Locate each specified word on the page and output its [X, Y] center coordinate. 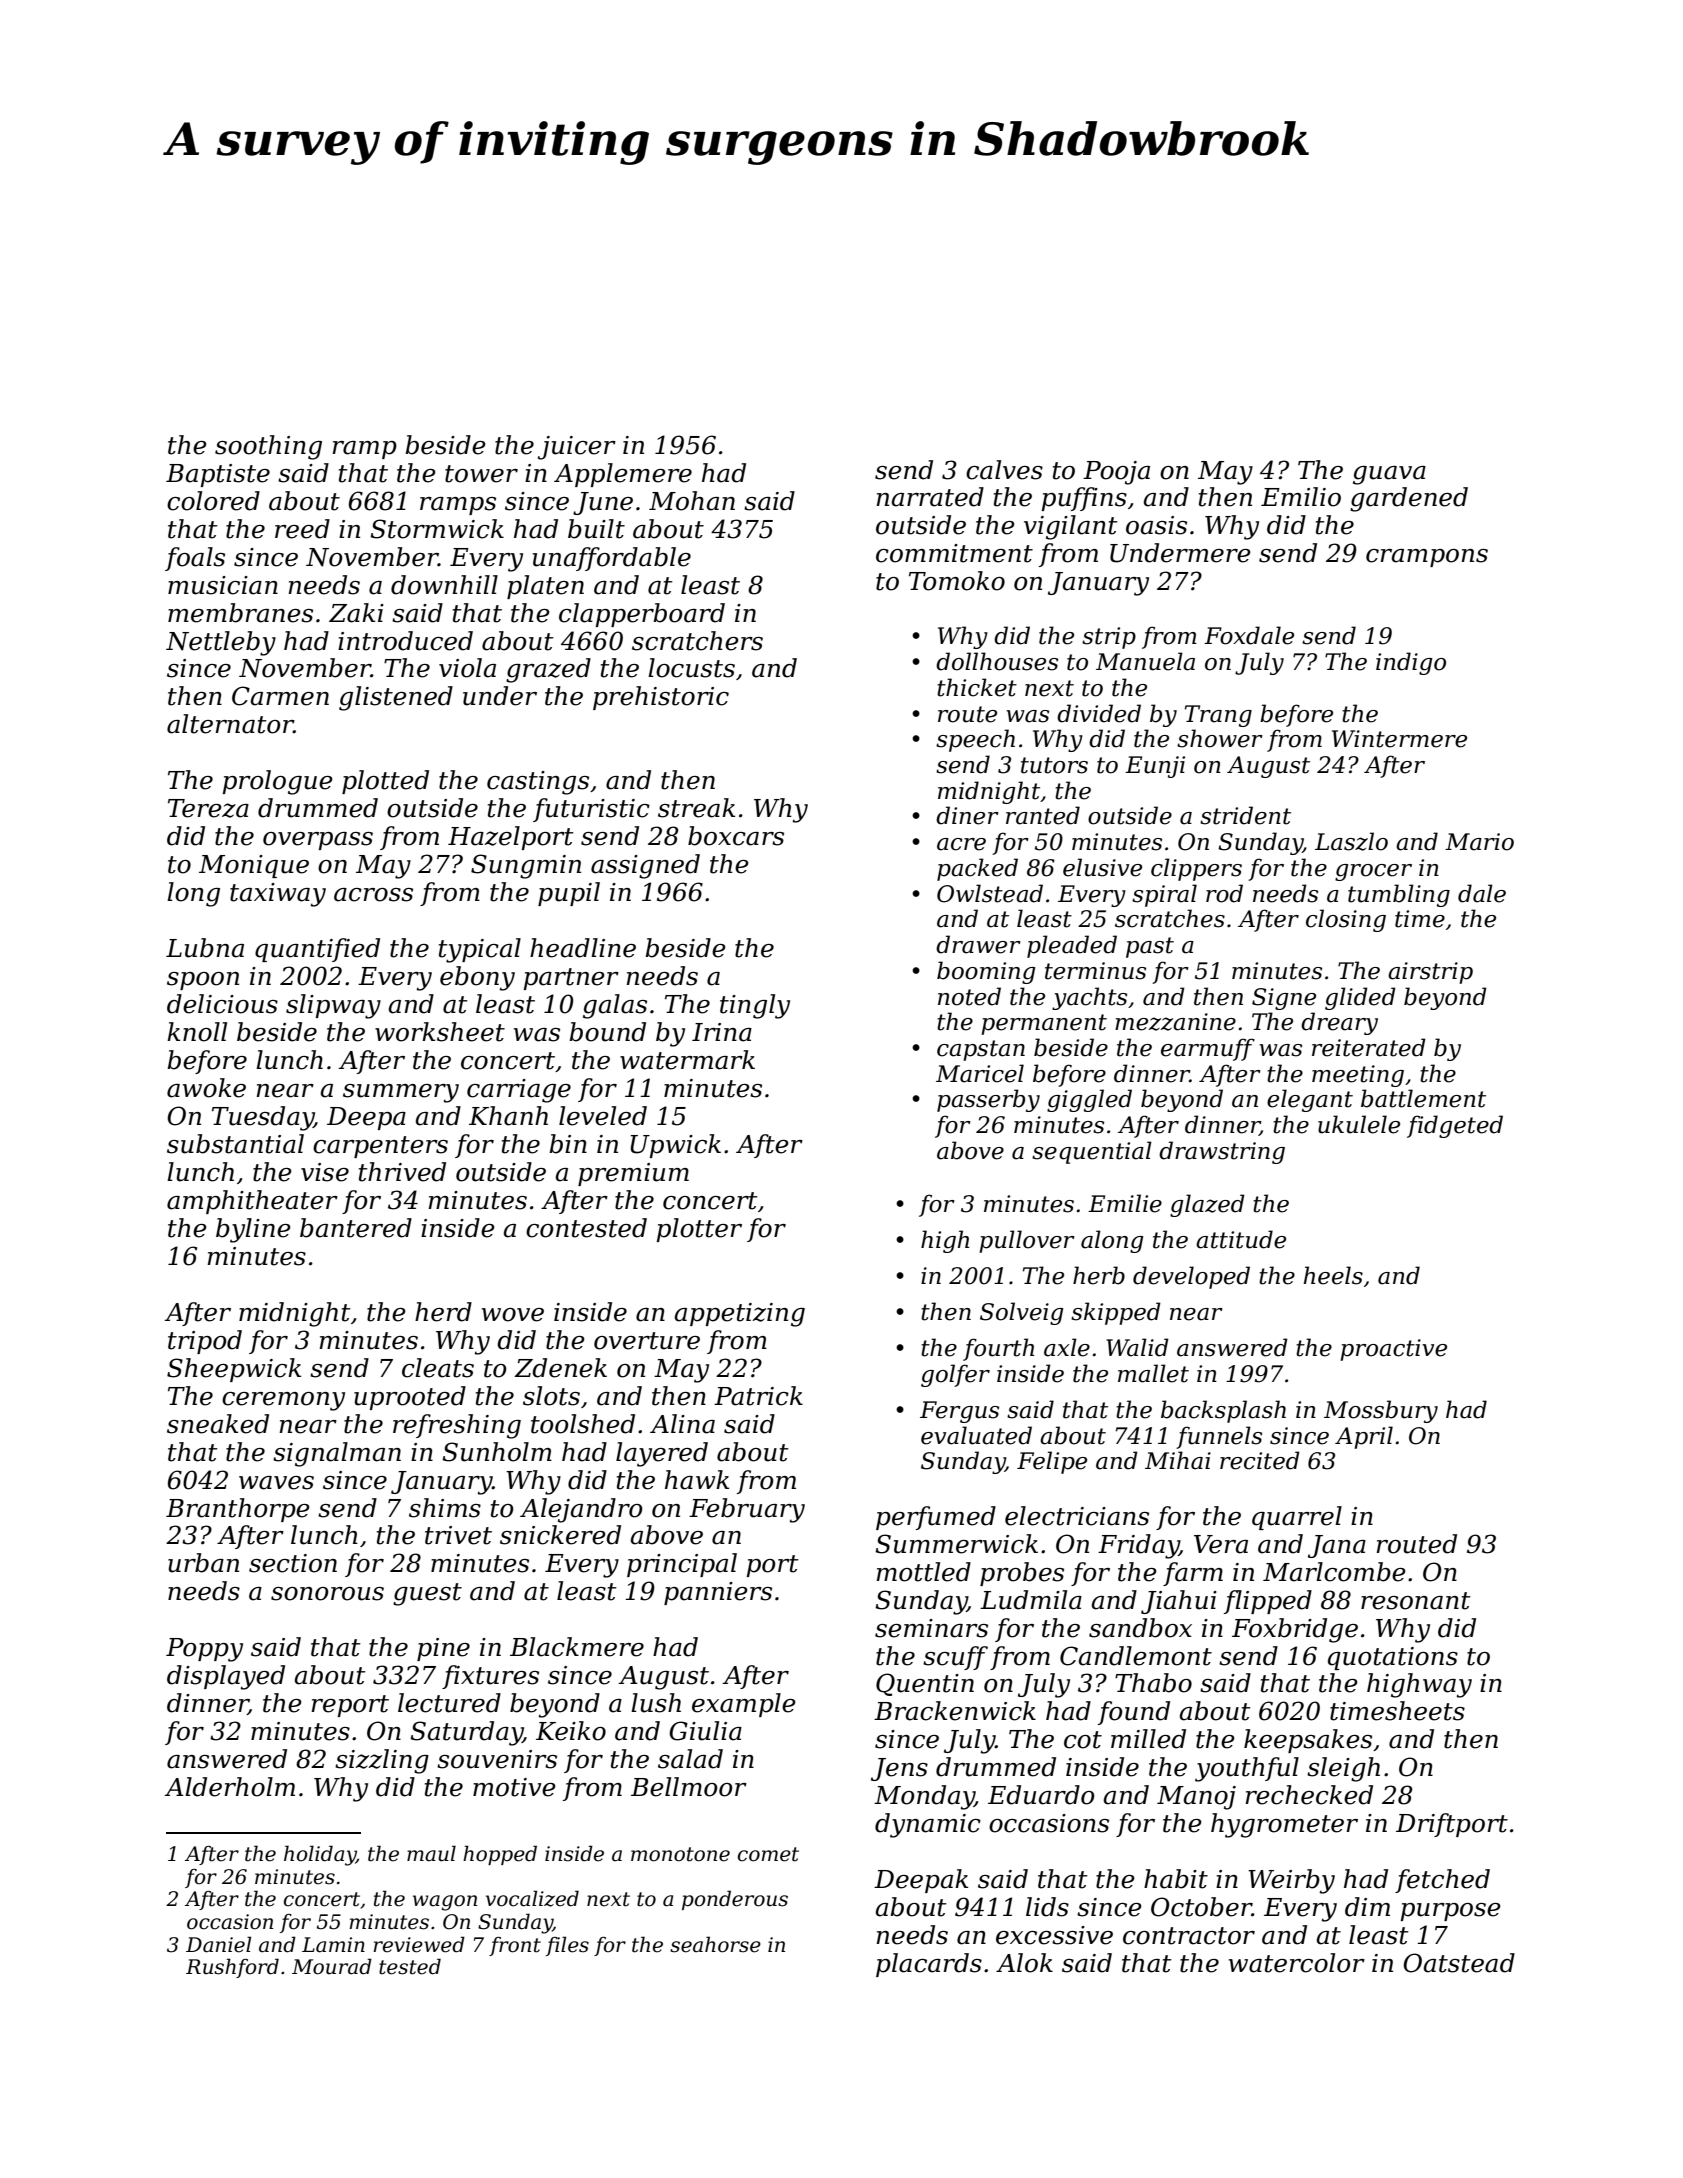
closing [1346, 920]
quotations [1393, 1658]
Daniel [218, 1944]
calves [1004, 470]
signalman [337, 1454]
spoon [203, 981]
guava [1389, 475]
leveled [603, 1116]
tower [481, 474]
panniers [718, 1593]
